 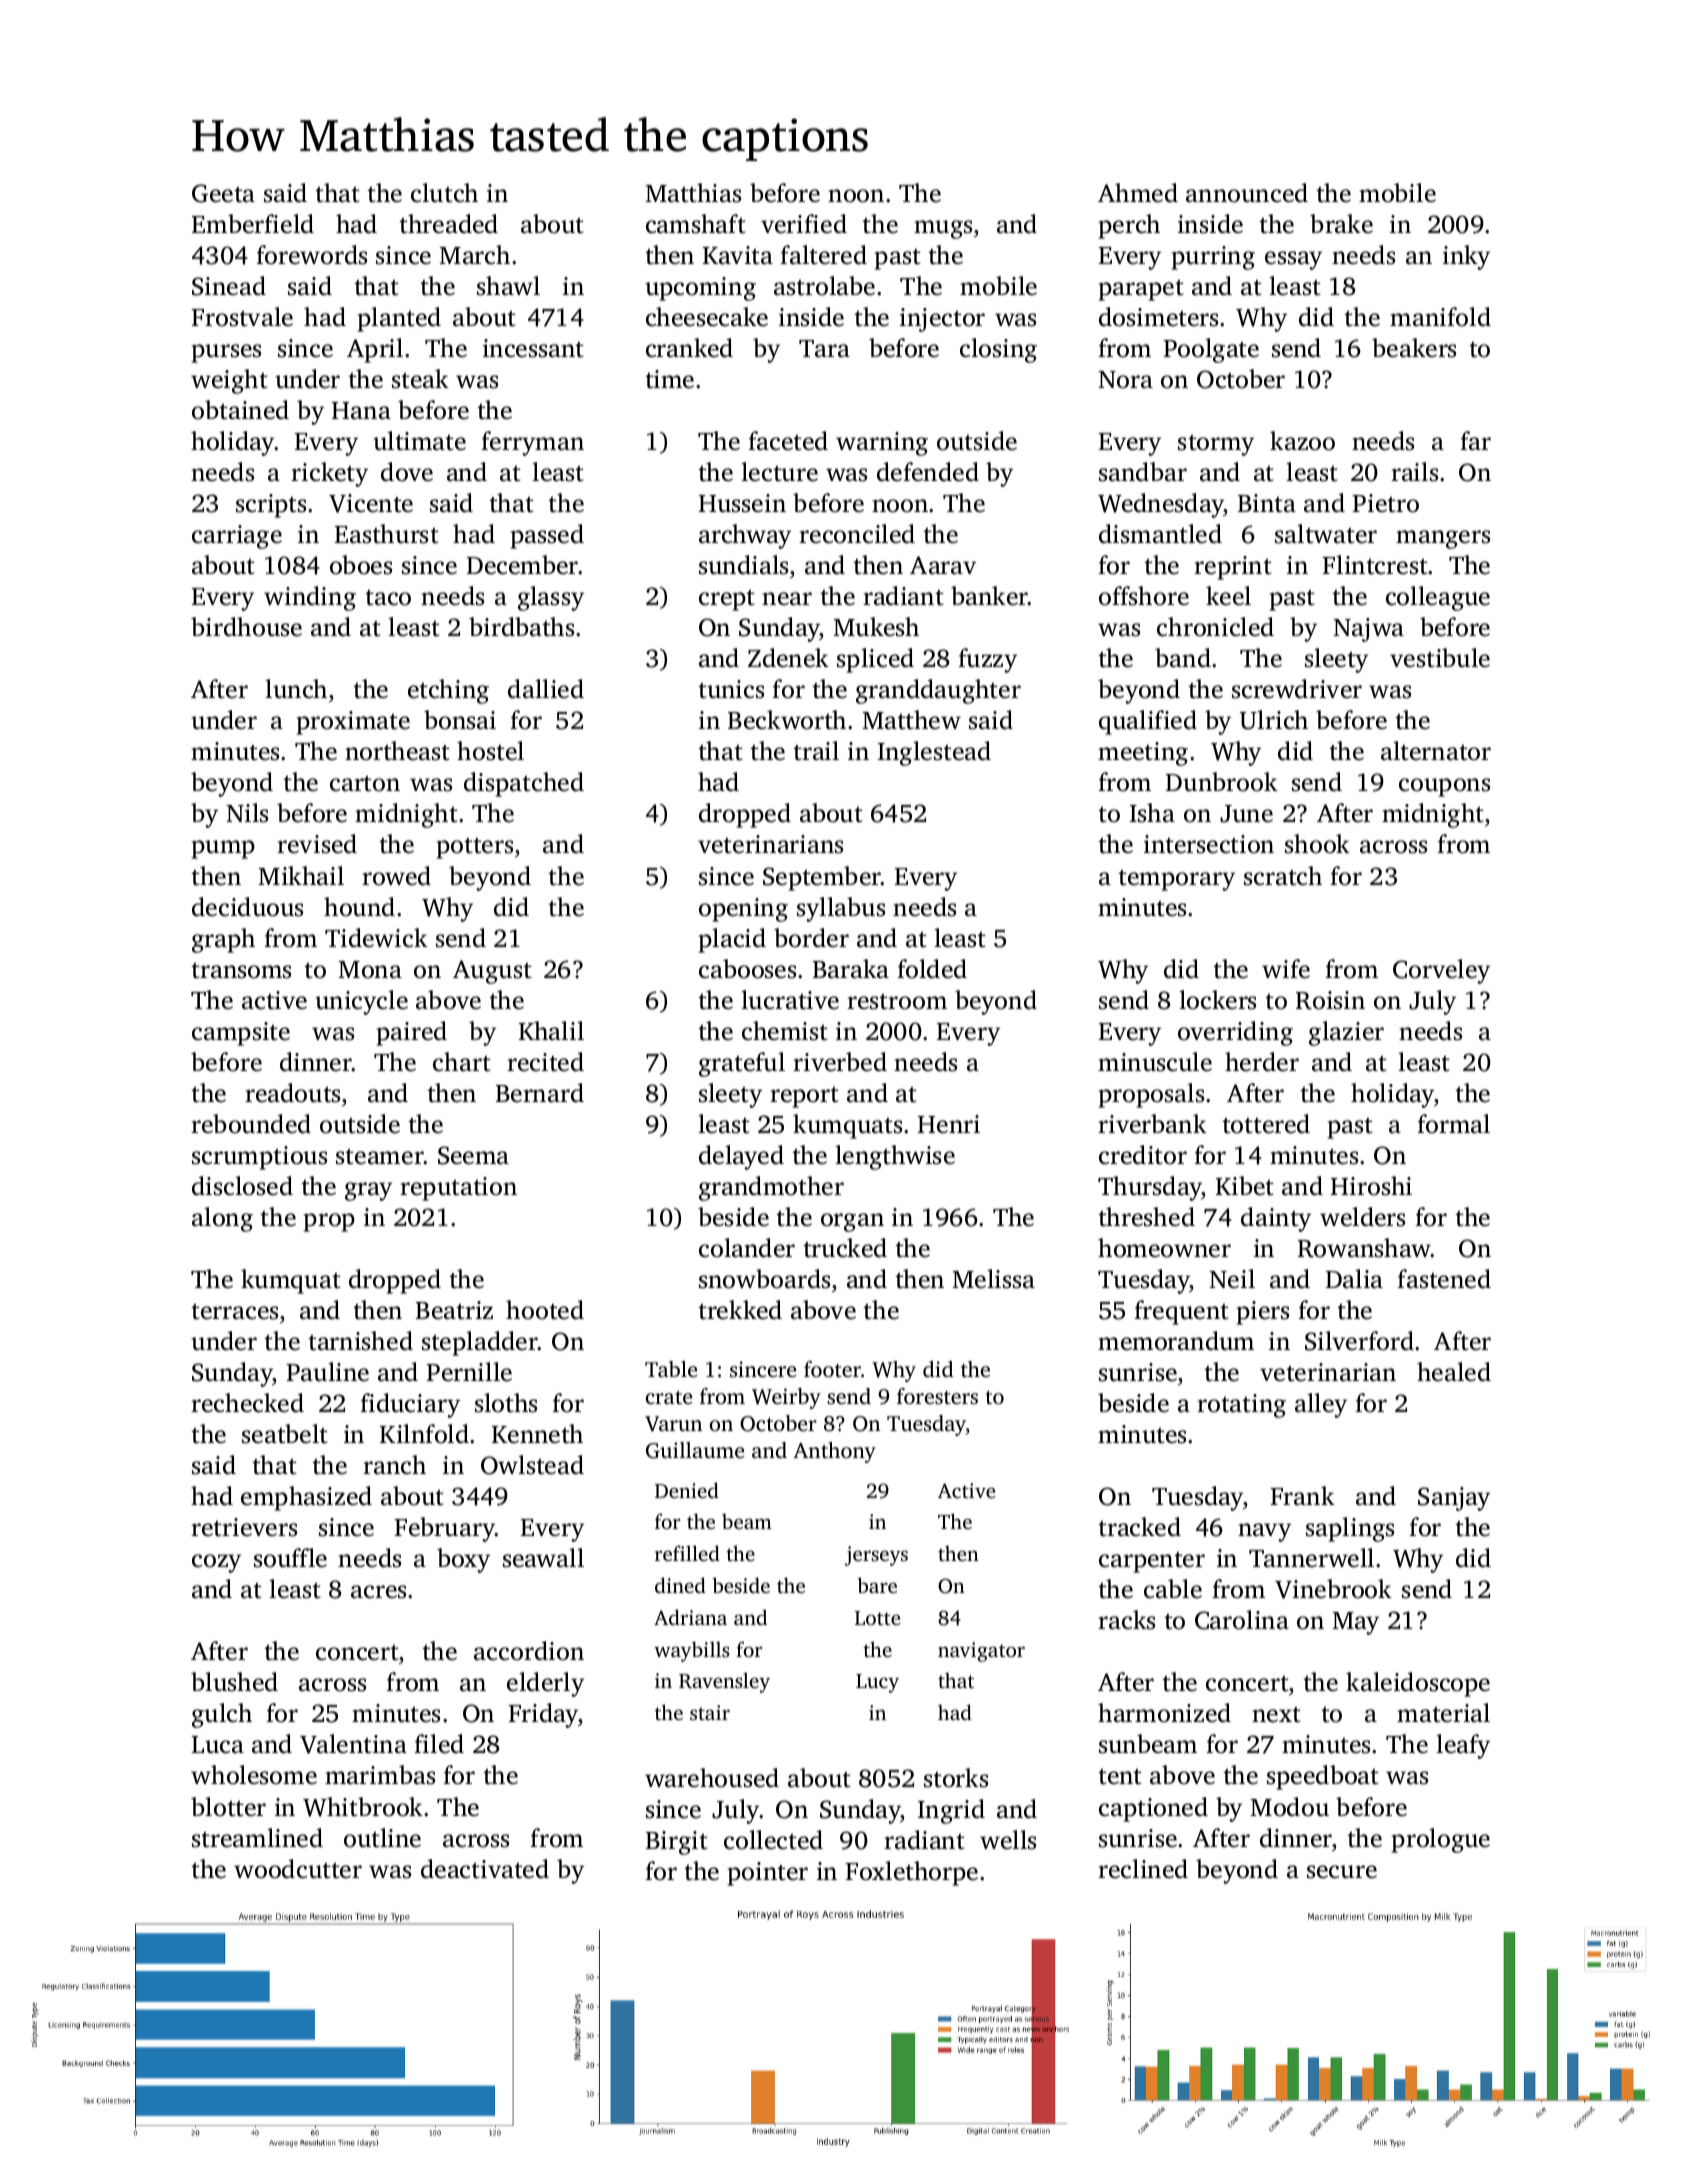 I want to click on memorandum, so click(x=1176, y=1341).
